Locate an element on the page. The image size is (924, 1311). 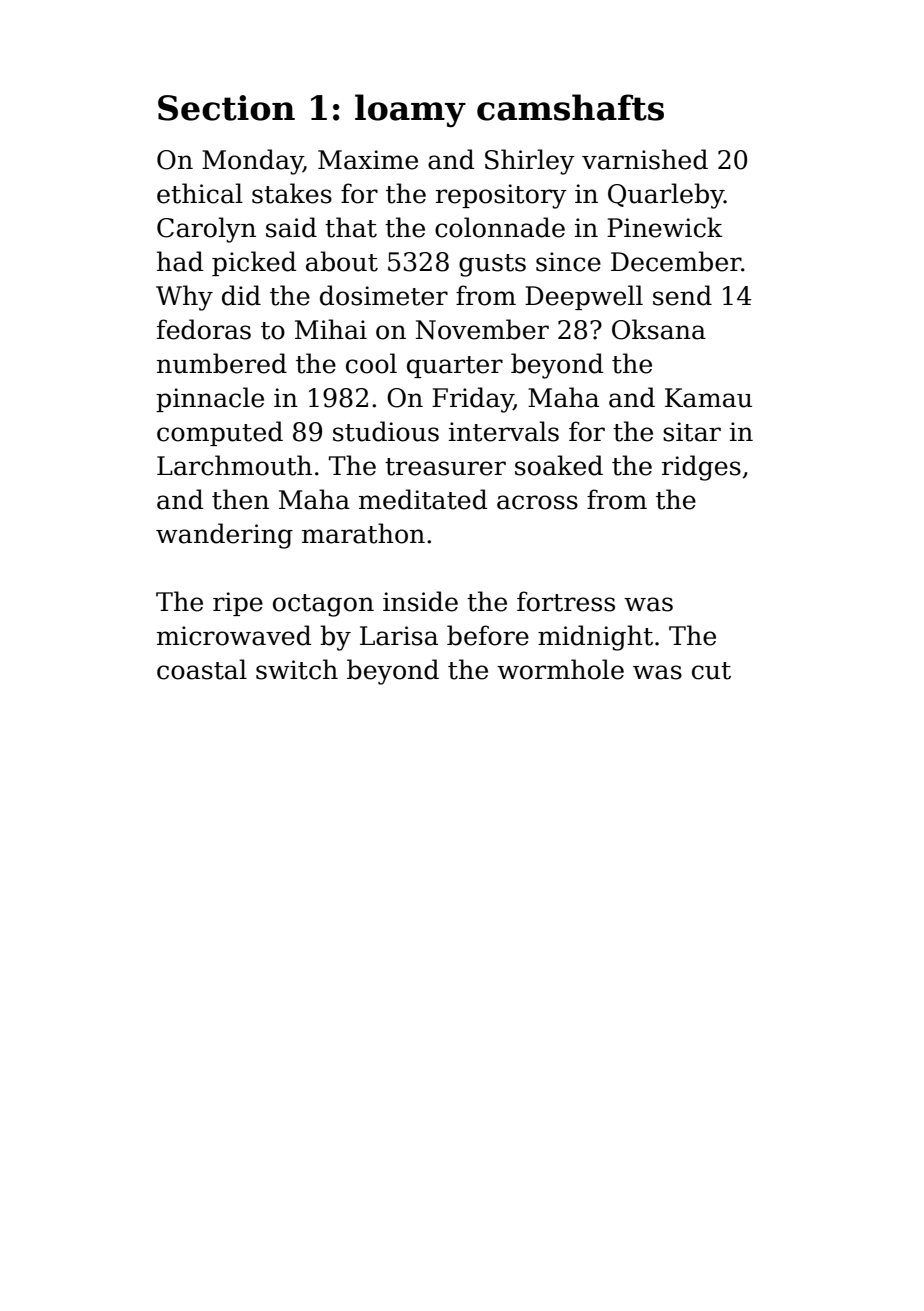
repository is located at coordinates (501, 196).
